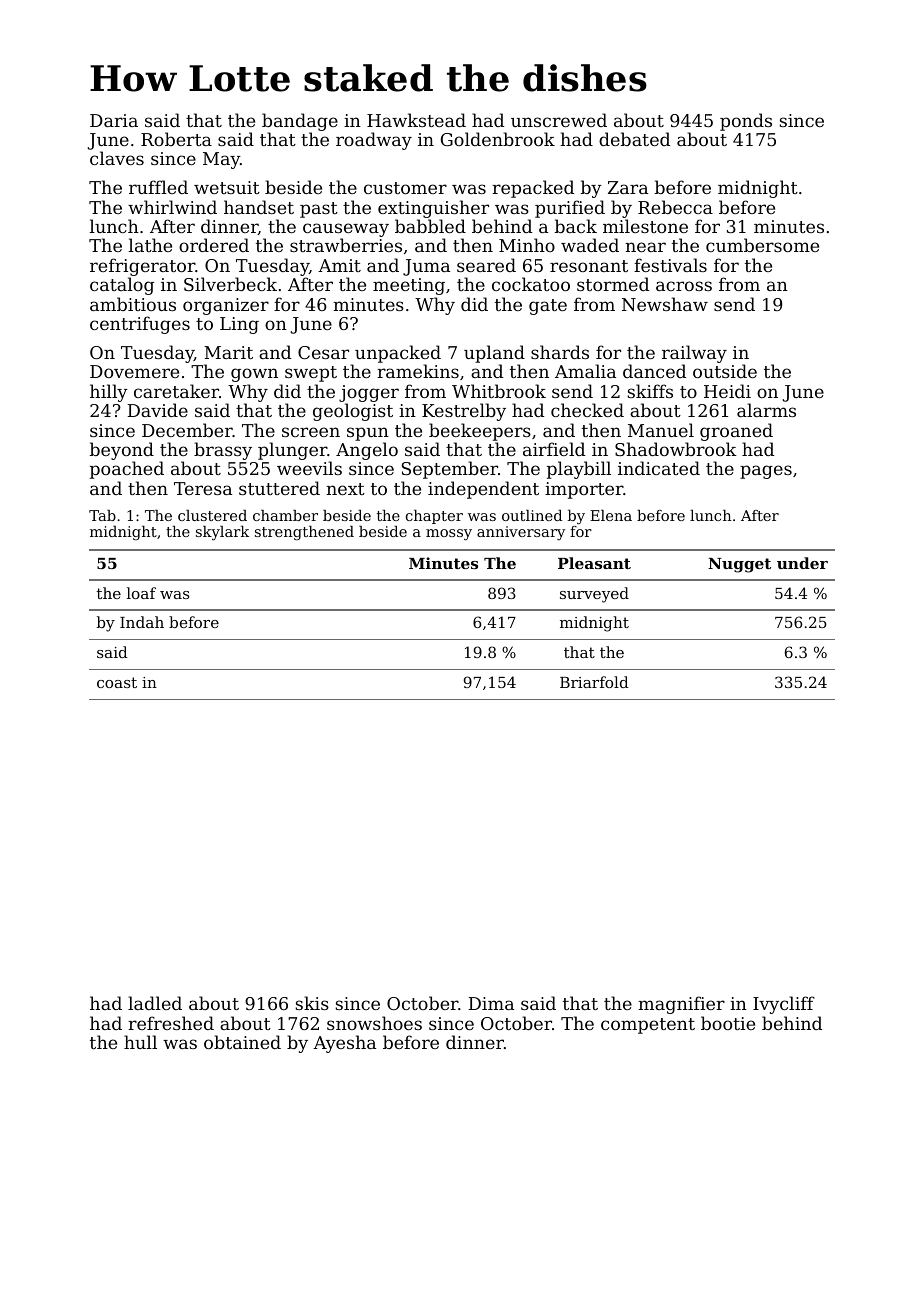 The width and height of the image is (924, 1314). What do you see at coordinates (746, 122) in the image?
I see `ponds` at bounding box center [746, 122].
